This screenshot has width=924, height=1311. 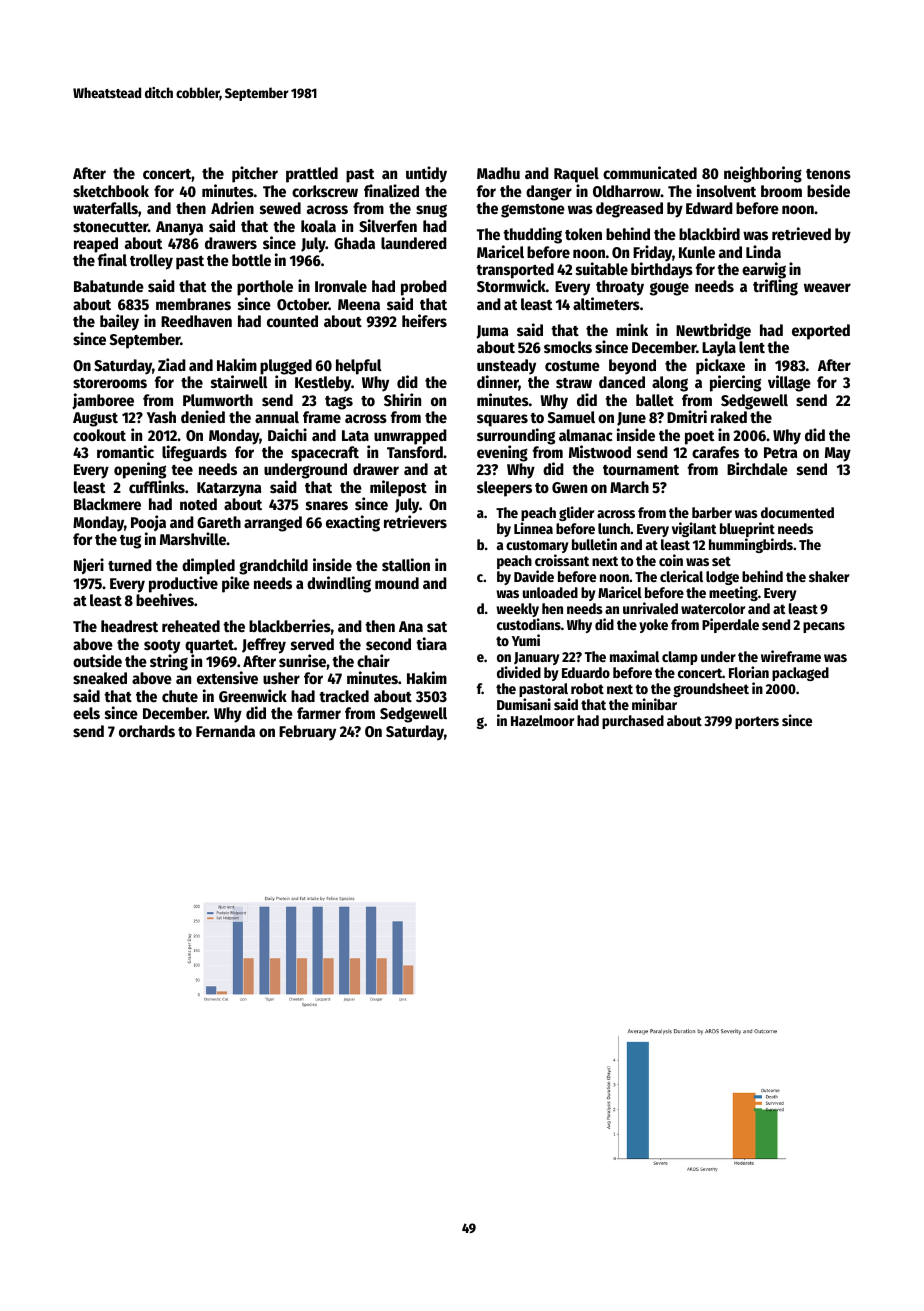 What do you see at coordinates (757, 722) in the screenshot?
I see `porters` at bounding box center [757, 722].
